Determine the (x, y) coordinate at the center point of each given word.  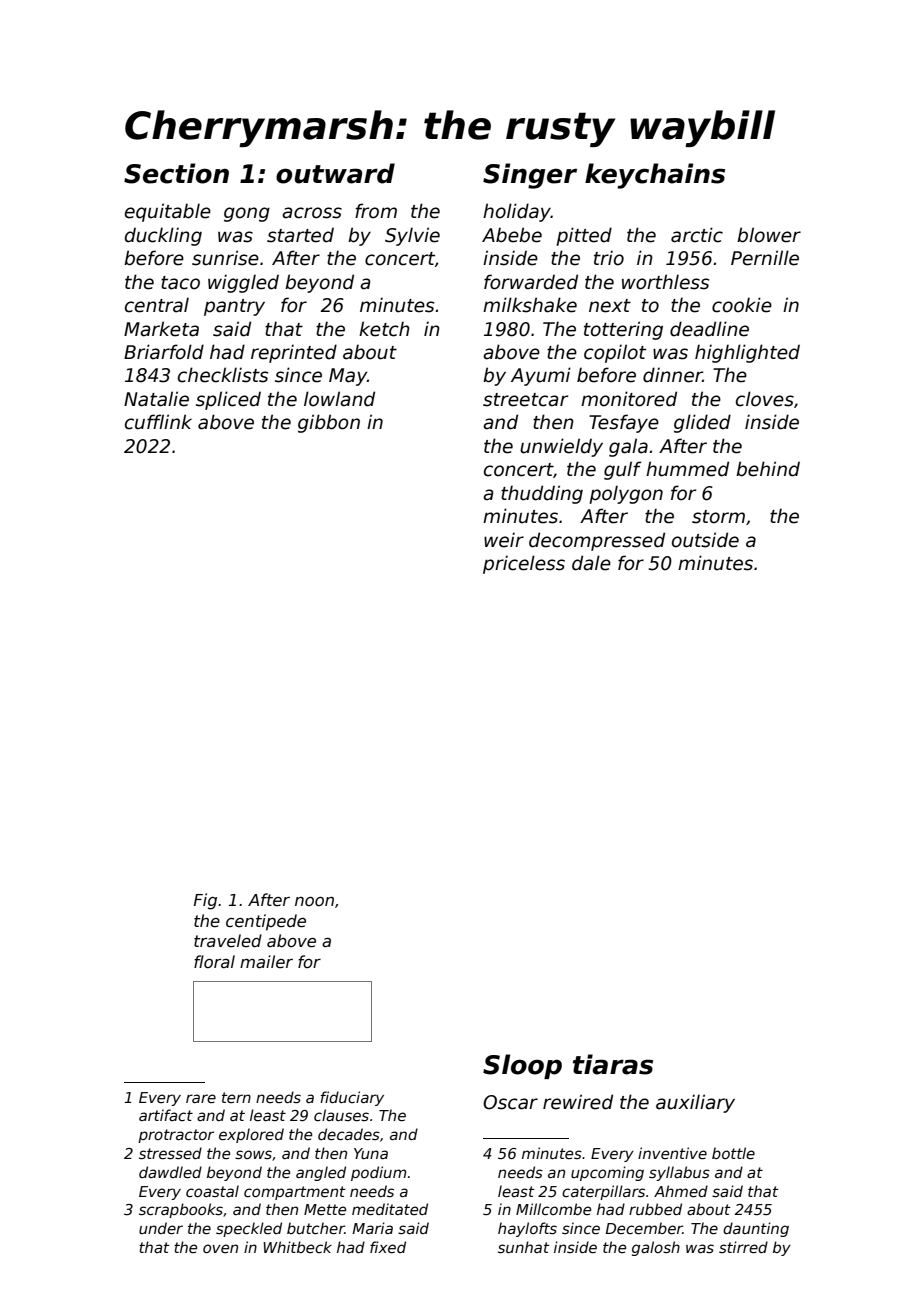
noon (314, 901)
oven (220, 1248)
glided (702, 423)
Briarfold (164, 352)
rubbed (655, 1209)
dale (591, 563)
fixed (388, 1247)
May (348, 377)
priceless (524, 564)
